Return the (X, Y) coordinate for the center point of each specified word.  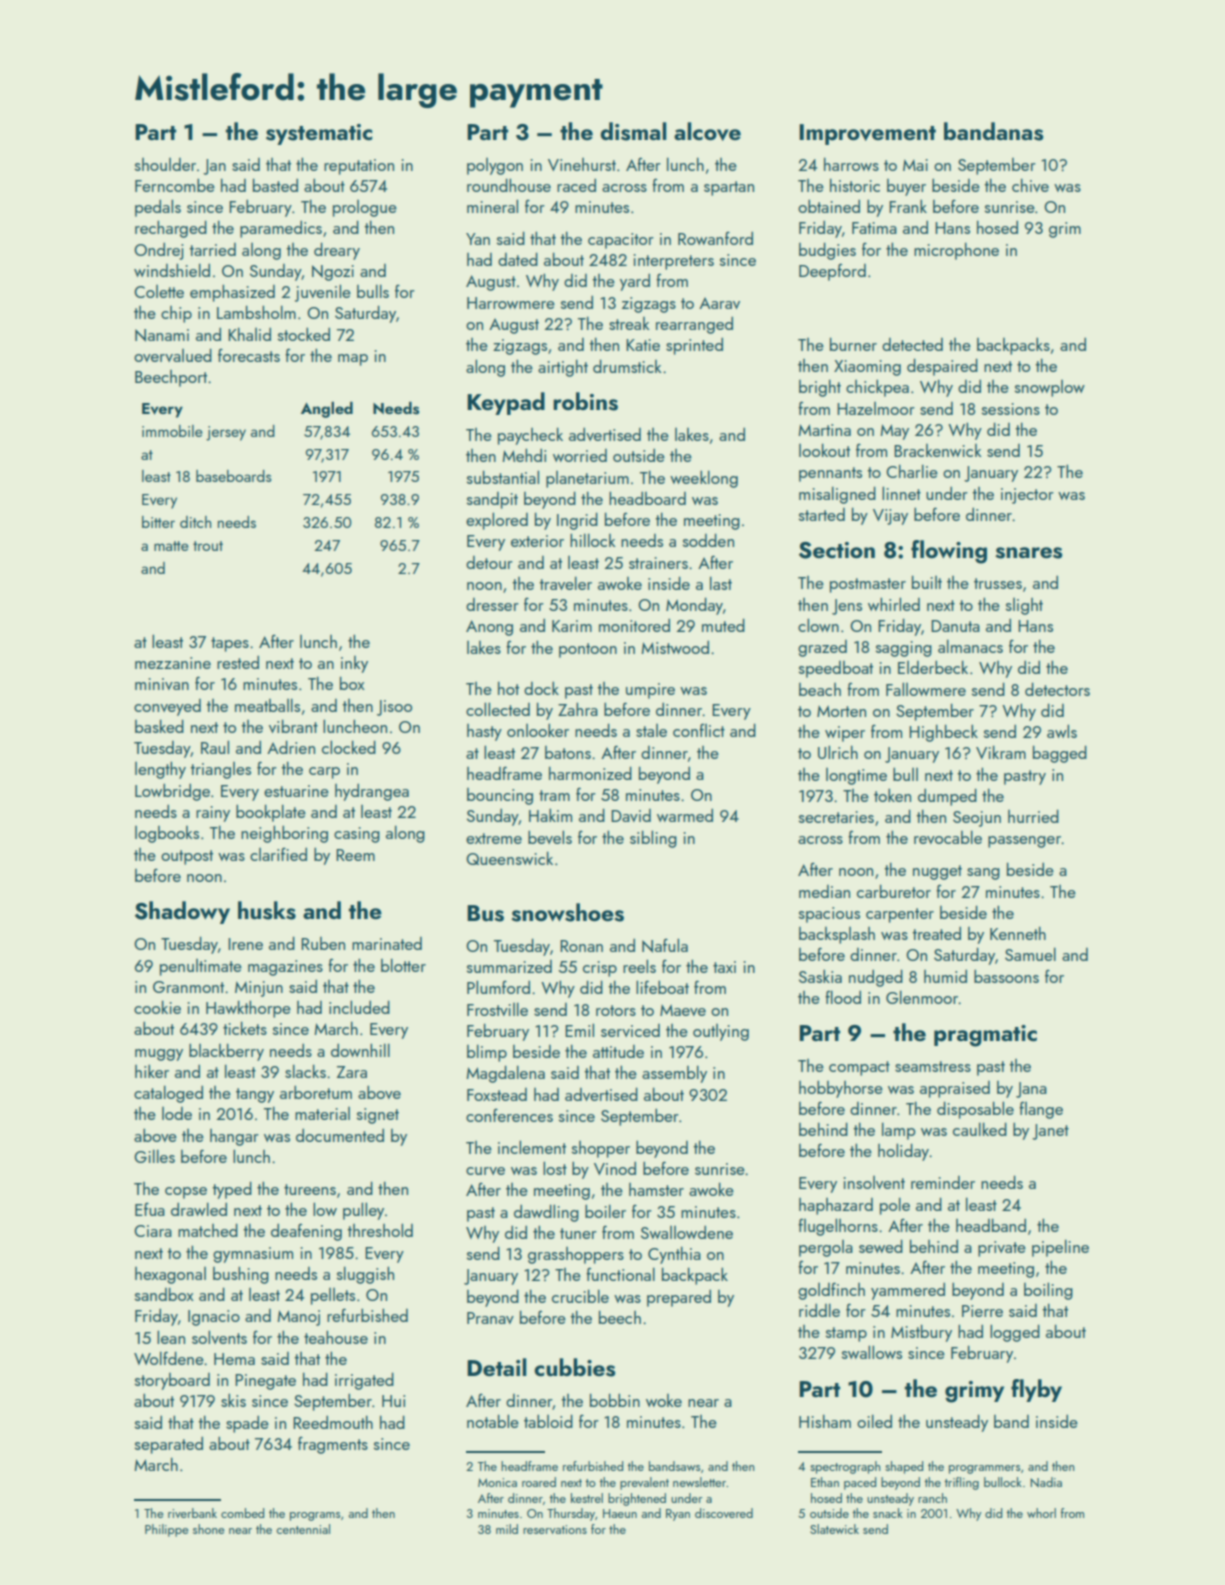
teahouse (336, 1337)
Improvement (867, 134)
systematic (319, 134)
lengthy (160, 770)
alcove (707, 131)
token (892, 795)
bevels (550, 837)
